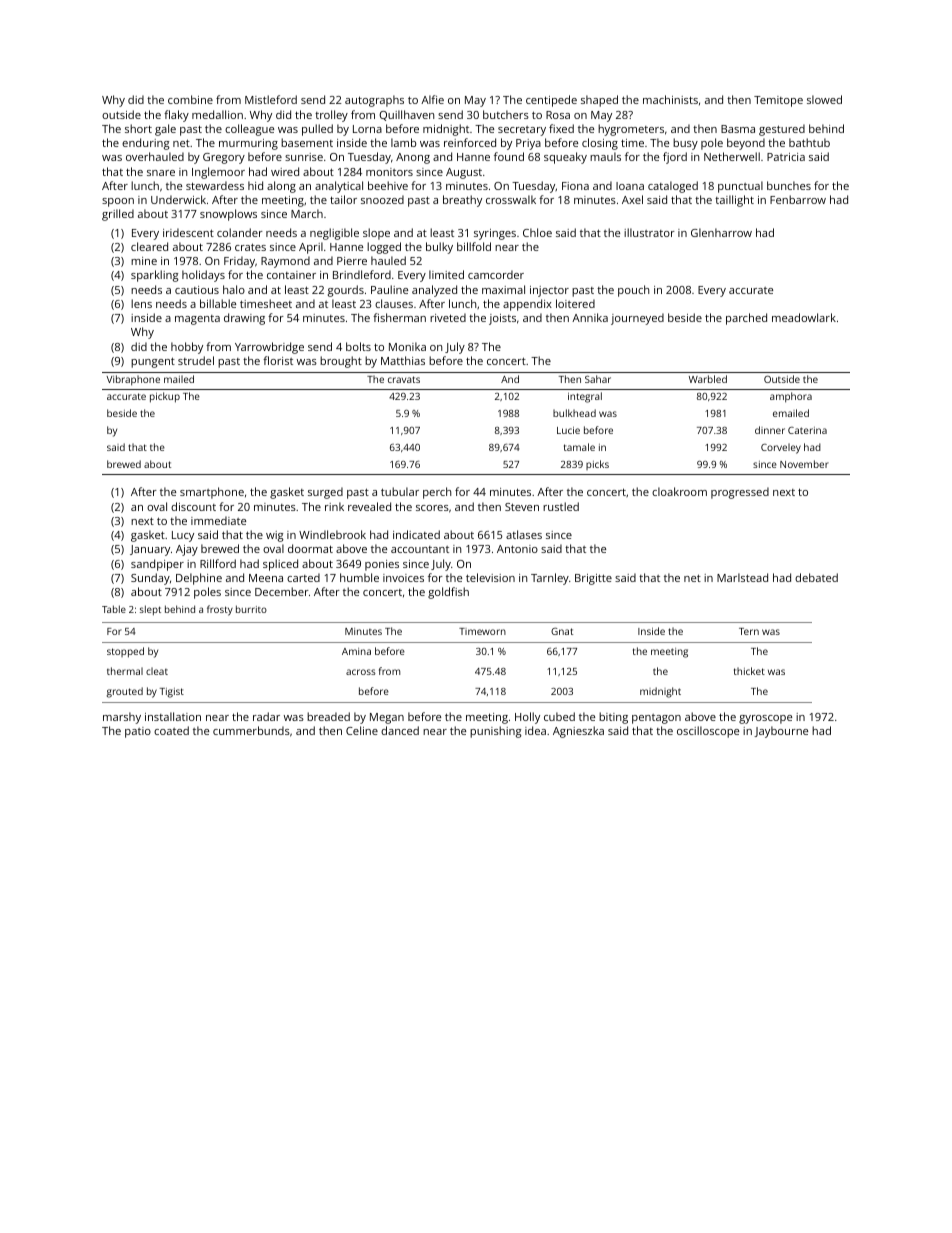 The image size is (952, 1233). What do you see at coordinates (212, 493) in the screenshot?
I see `smartphone` at bounding box center [212, 493].
